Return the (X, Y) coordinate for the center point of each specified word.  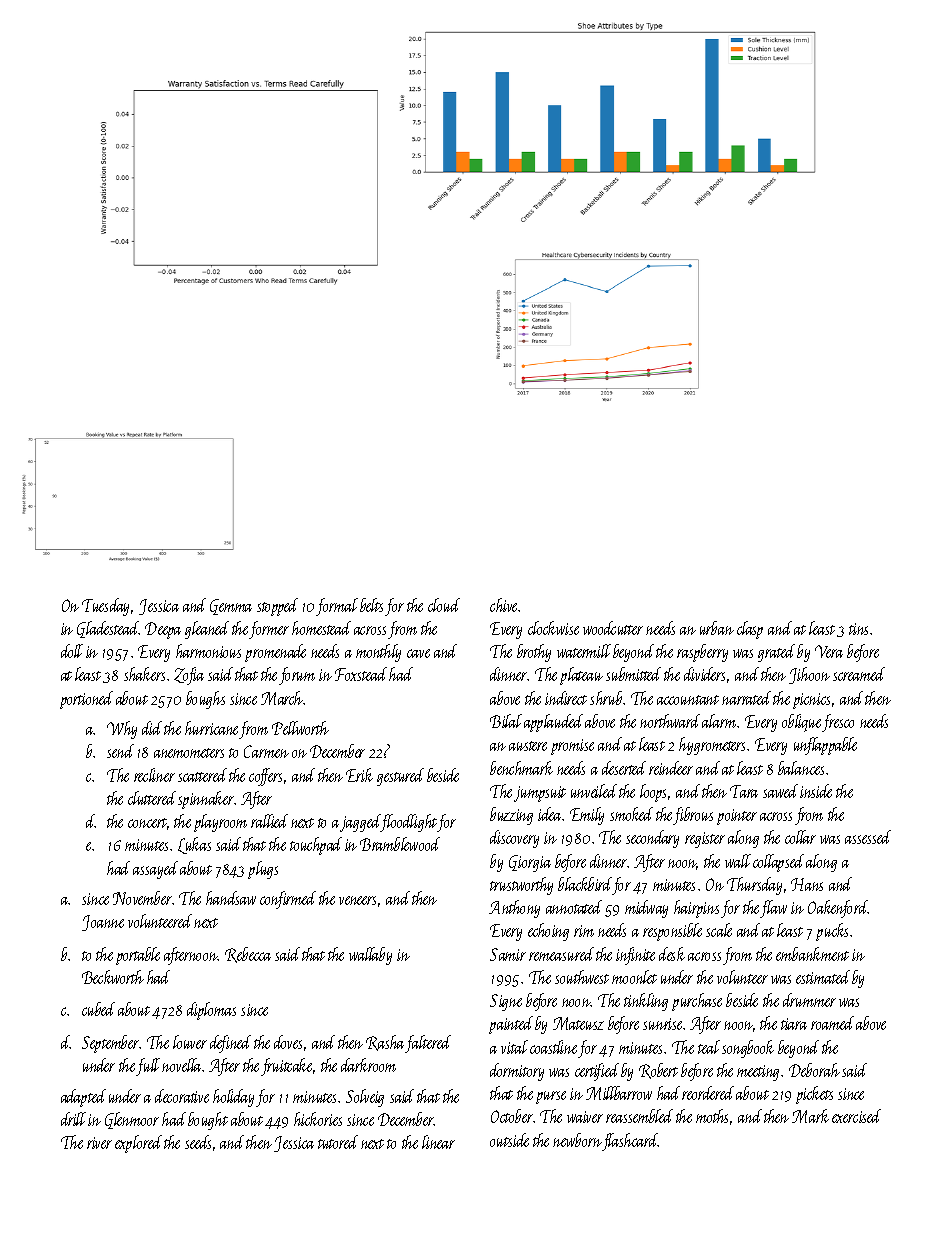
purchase (697, 1002)
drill (73, 1119)
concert (147, 823)
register (705, 840)
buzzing (511, 816)
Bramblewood (400, 844)
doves (288, 1042)
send (120, 751)
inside (816, 791)
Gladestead (108, 629)
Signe (506, 1002)
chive (504, 605)
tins (858, 629)
